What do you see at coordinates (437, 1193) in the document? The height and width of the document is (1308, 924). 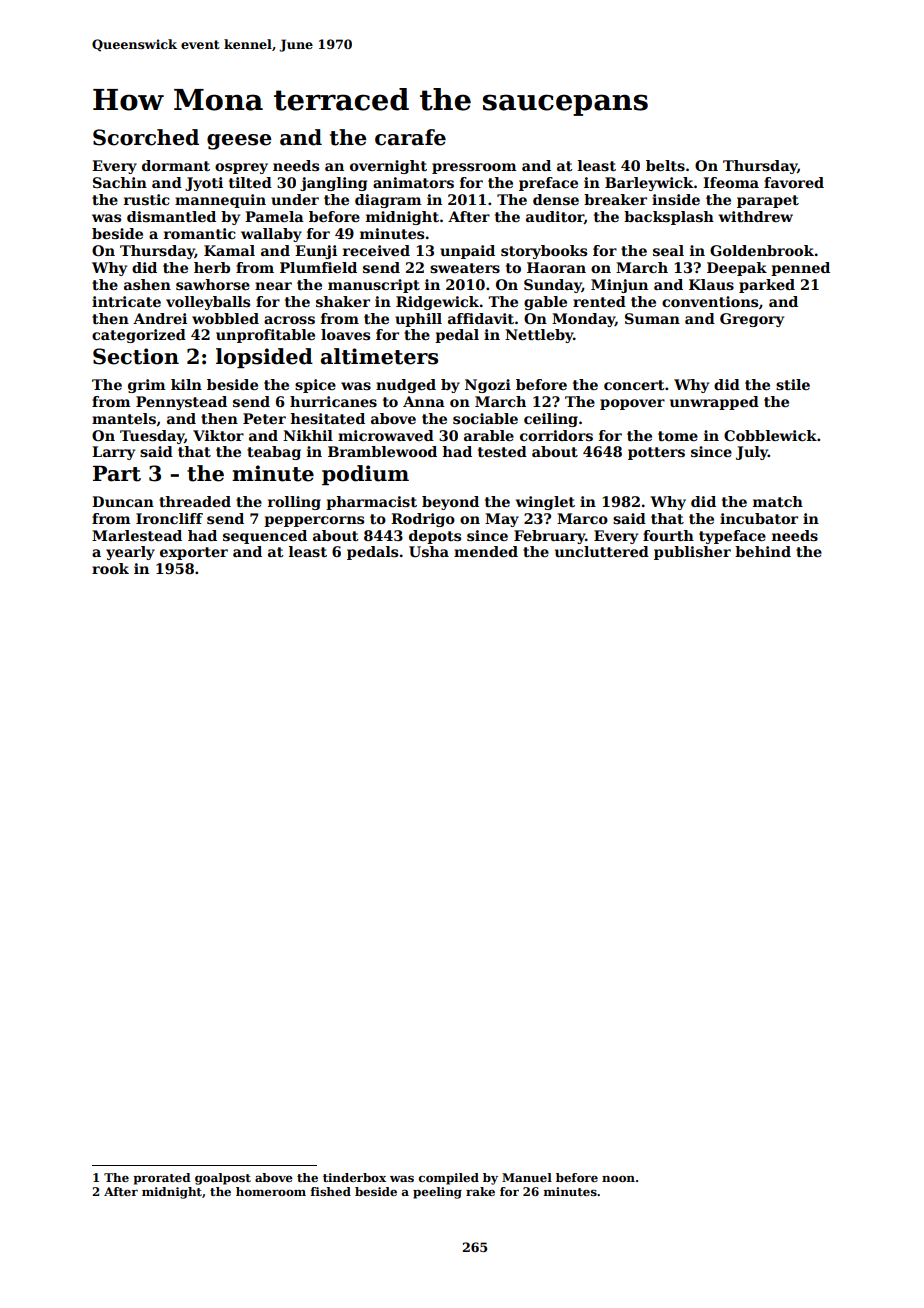 I see `peeling` at bounding box center [437, 1193].
